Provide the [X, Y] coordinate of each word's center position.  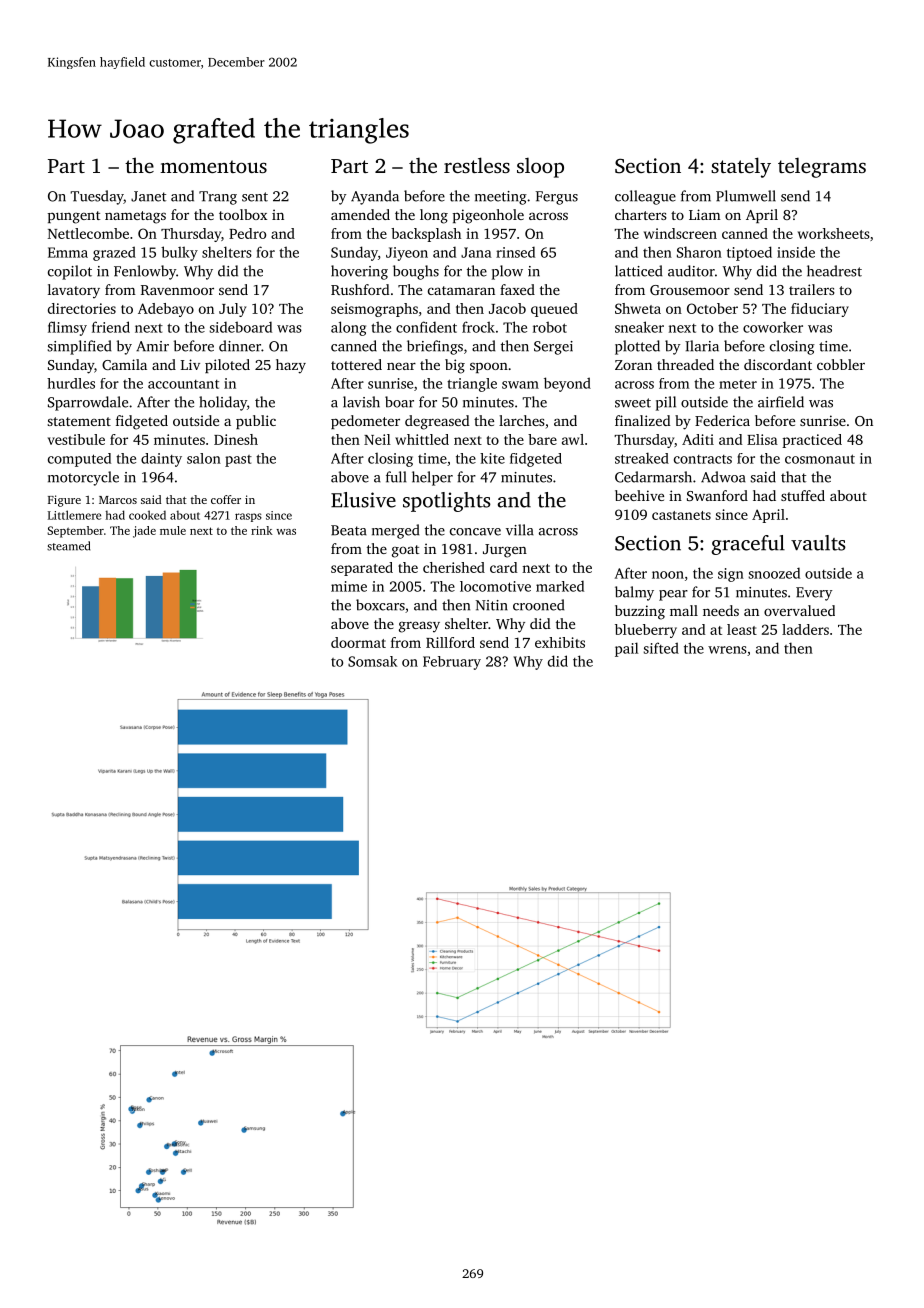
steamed [68, 546]
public [256, 422]
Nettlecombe [88, 233]
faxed [517, 289]
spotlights [447, 502]
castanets [681, 515]
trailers [812, 289]
